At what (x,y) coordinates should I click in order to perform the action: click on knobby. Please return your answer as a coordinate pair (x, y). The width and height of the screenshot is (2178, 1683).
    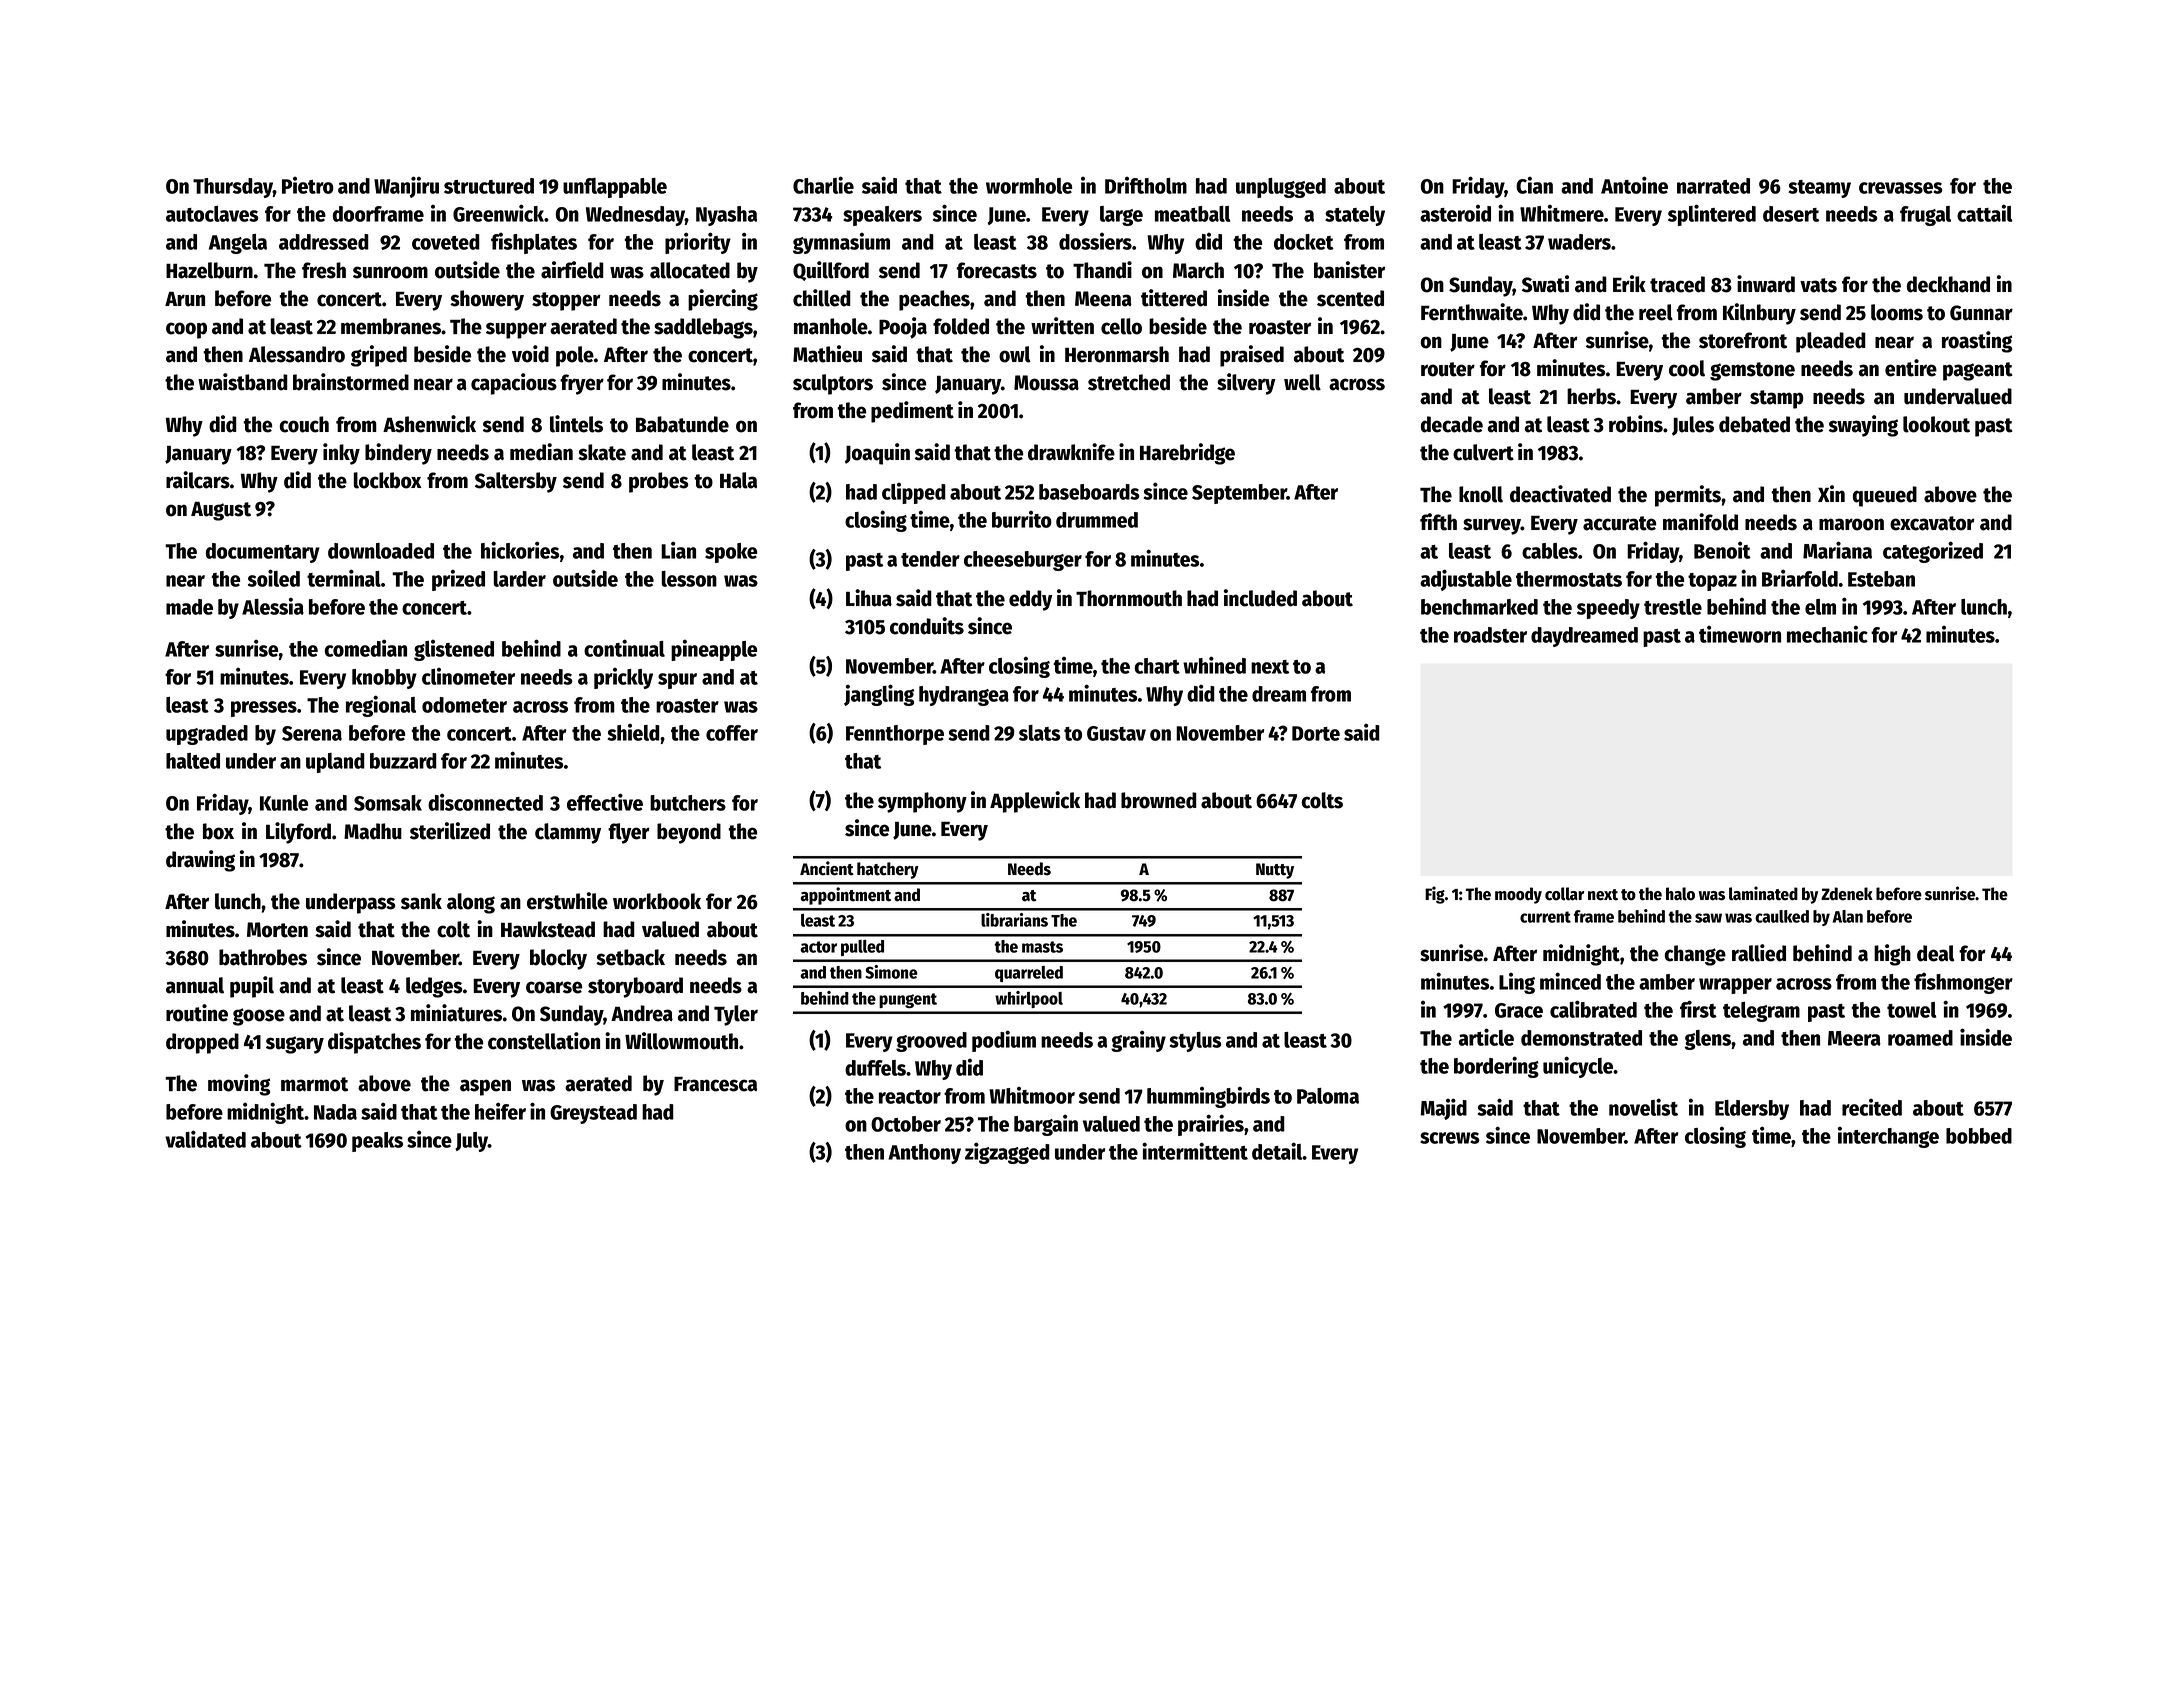
    Looking at the image, I should click on (384, 679).
